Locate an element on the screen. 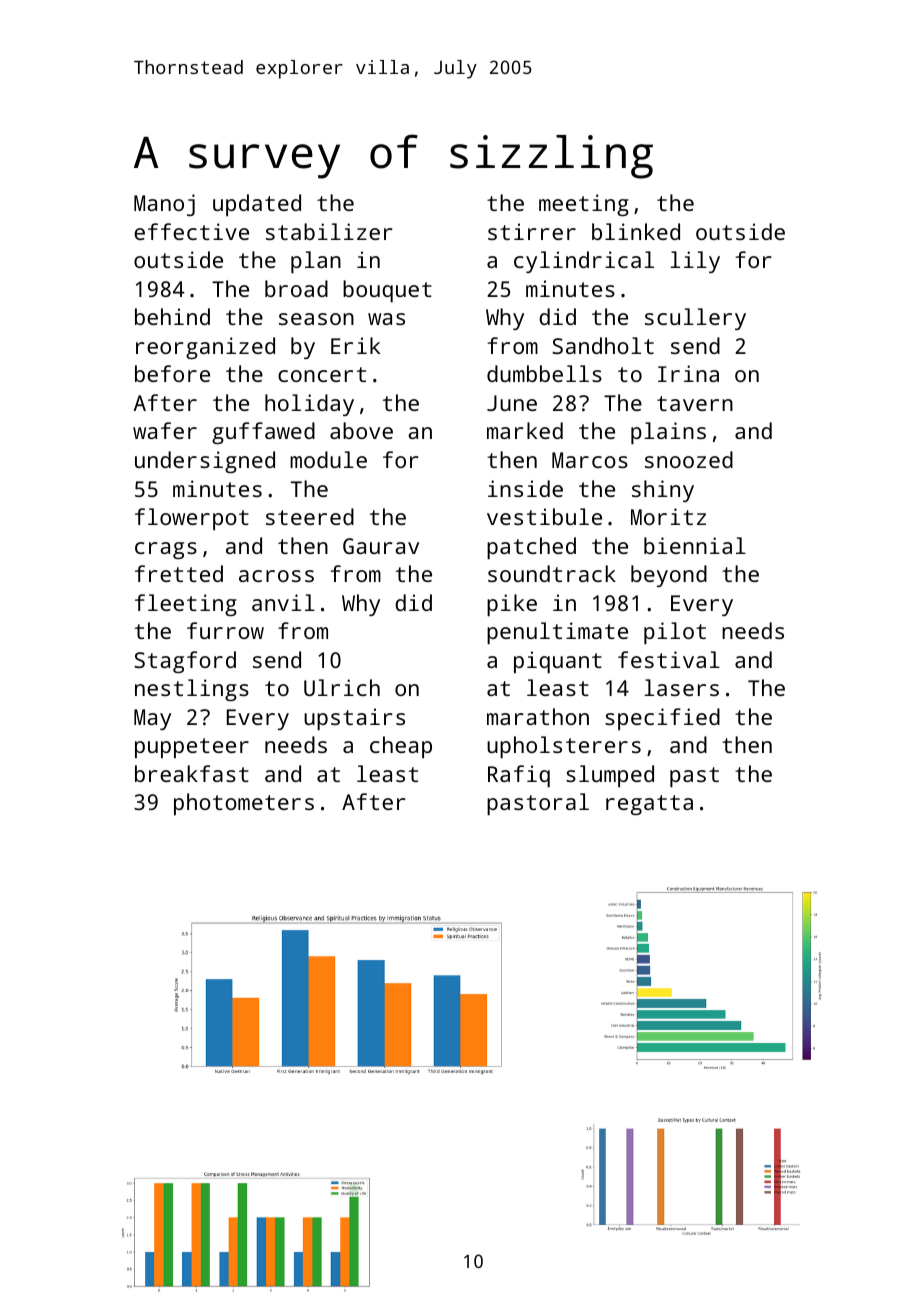 The width and height of the screenshot is (924, 1314). Moritz is located at coordinates (668, 516).
